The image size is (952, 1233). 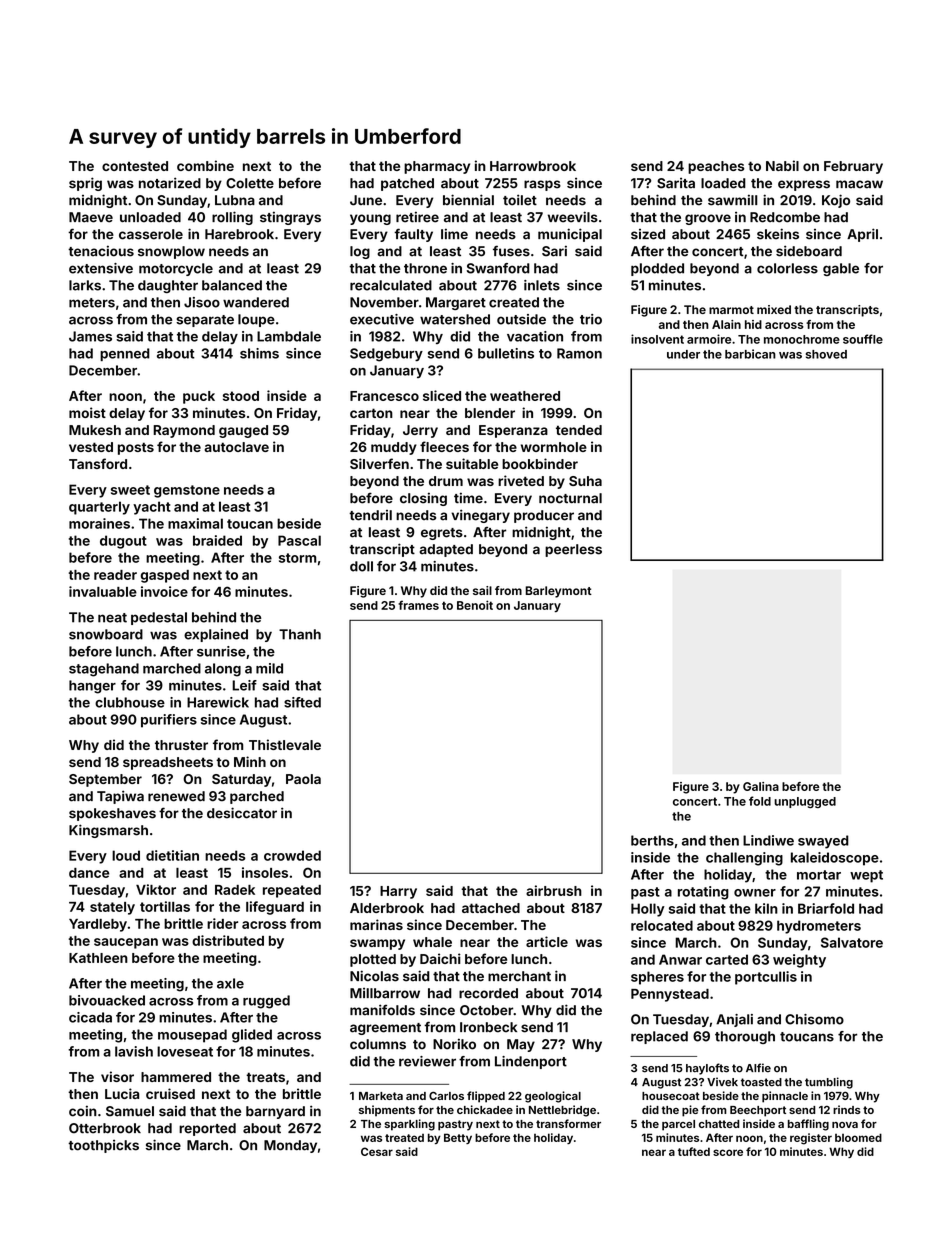 I want to click on February, so click(x=853, y=167).
